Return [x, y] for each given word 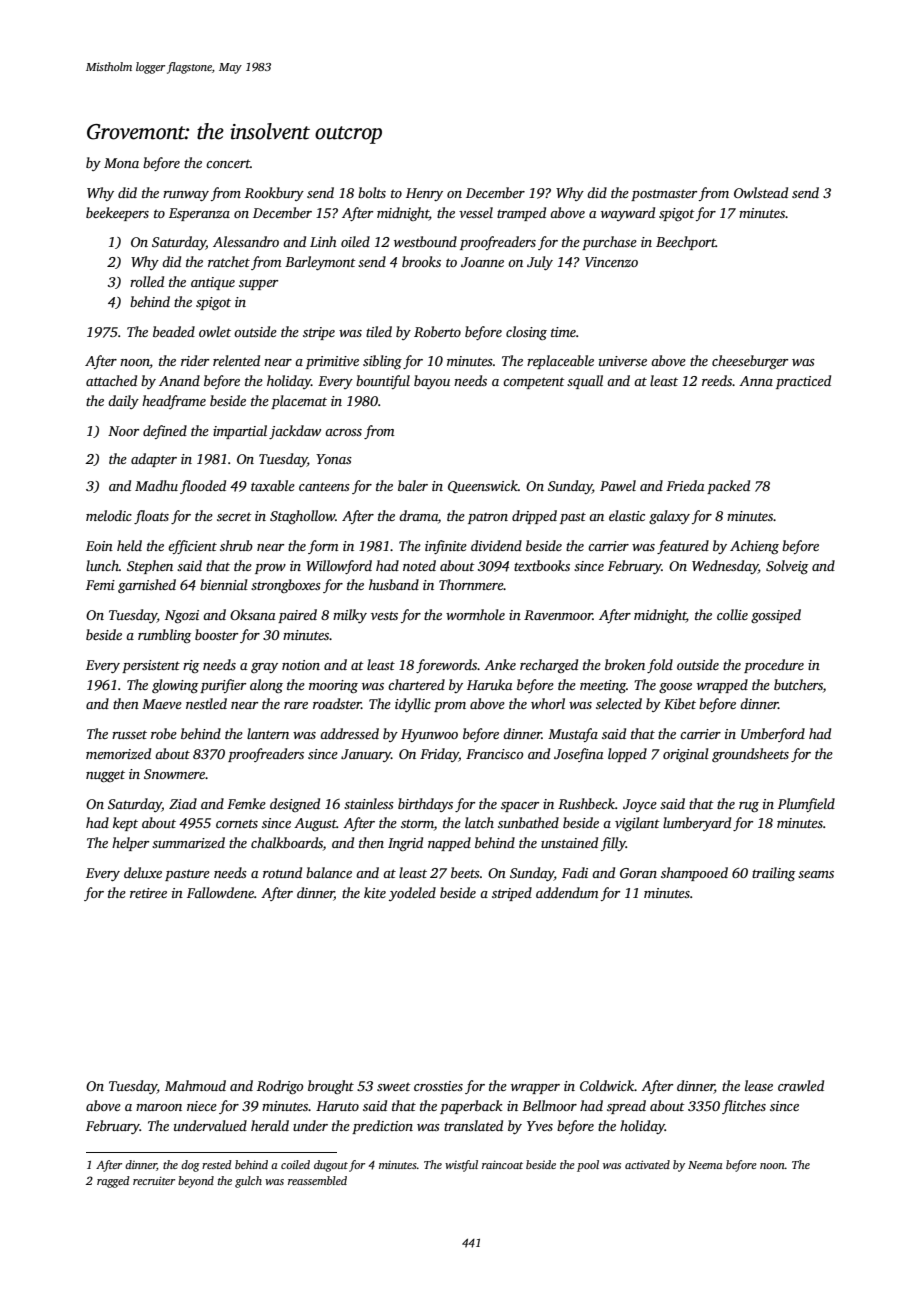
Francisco [494, 754]
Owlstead [761, 192]
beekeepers [117, 214]
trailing [773, 874]
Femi [100, 585]
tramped [521, 214]
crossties [438, 1086]
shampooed [694, 874]
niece [202, 1106]
